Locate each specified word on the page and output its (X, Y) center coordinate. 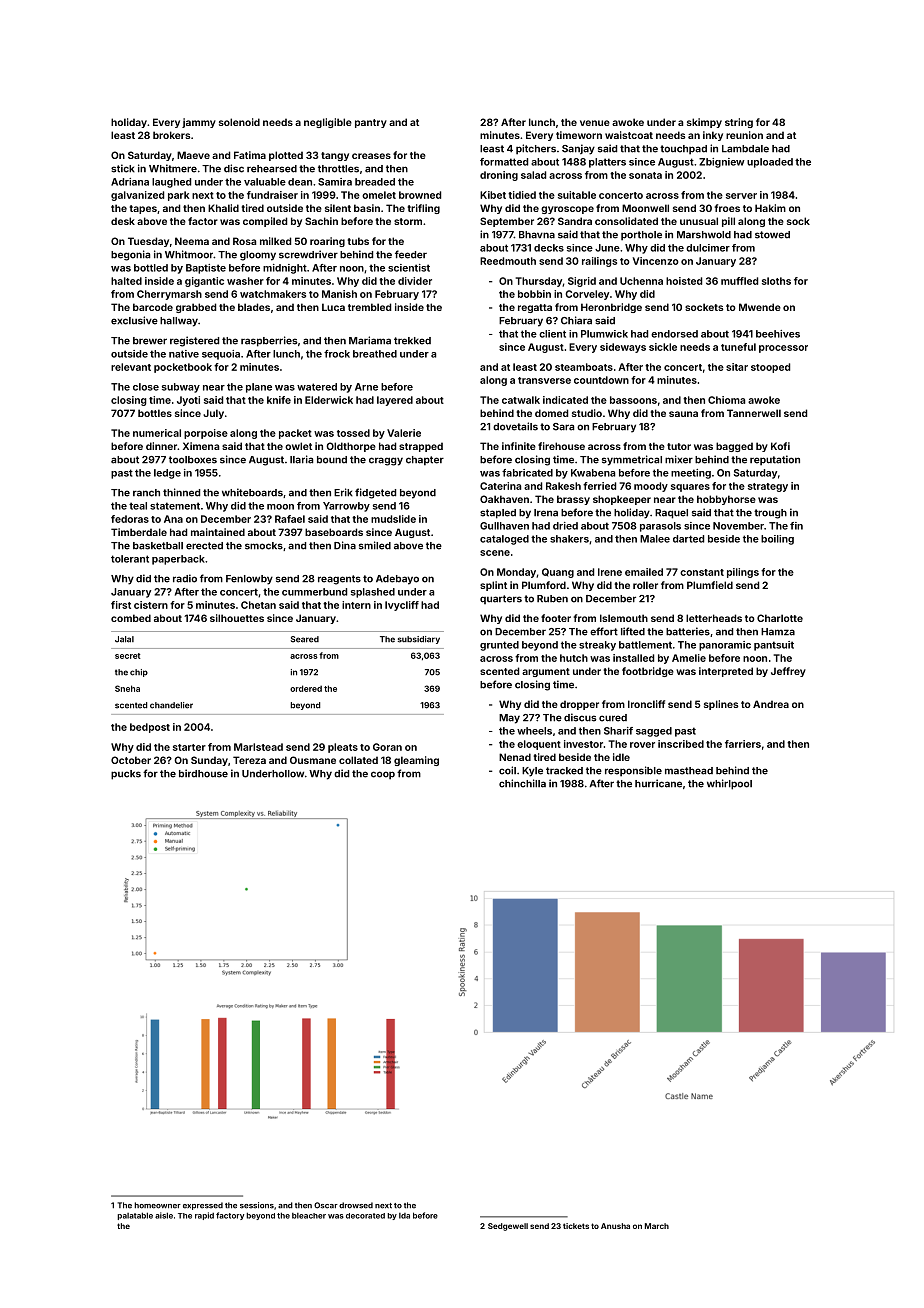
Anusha (615, 1226)
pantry (371, 123)
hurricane (658, 783)
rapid (204, 1216)
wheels (534, 731)
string (739, 123)
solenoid (239, 122)
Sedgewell (508, 1227)
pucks (126, 775)
